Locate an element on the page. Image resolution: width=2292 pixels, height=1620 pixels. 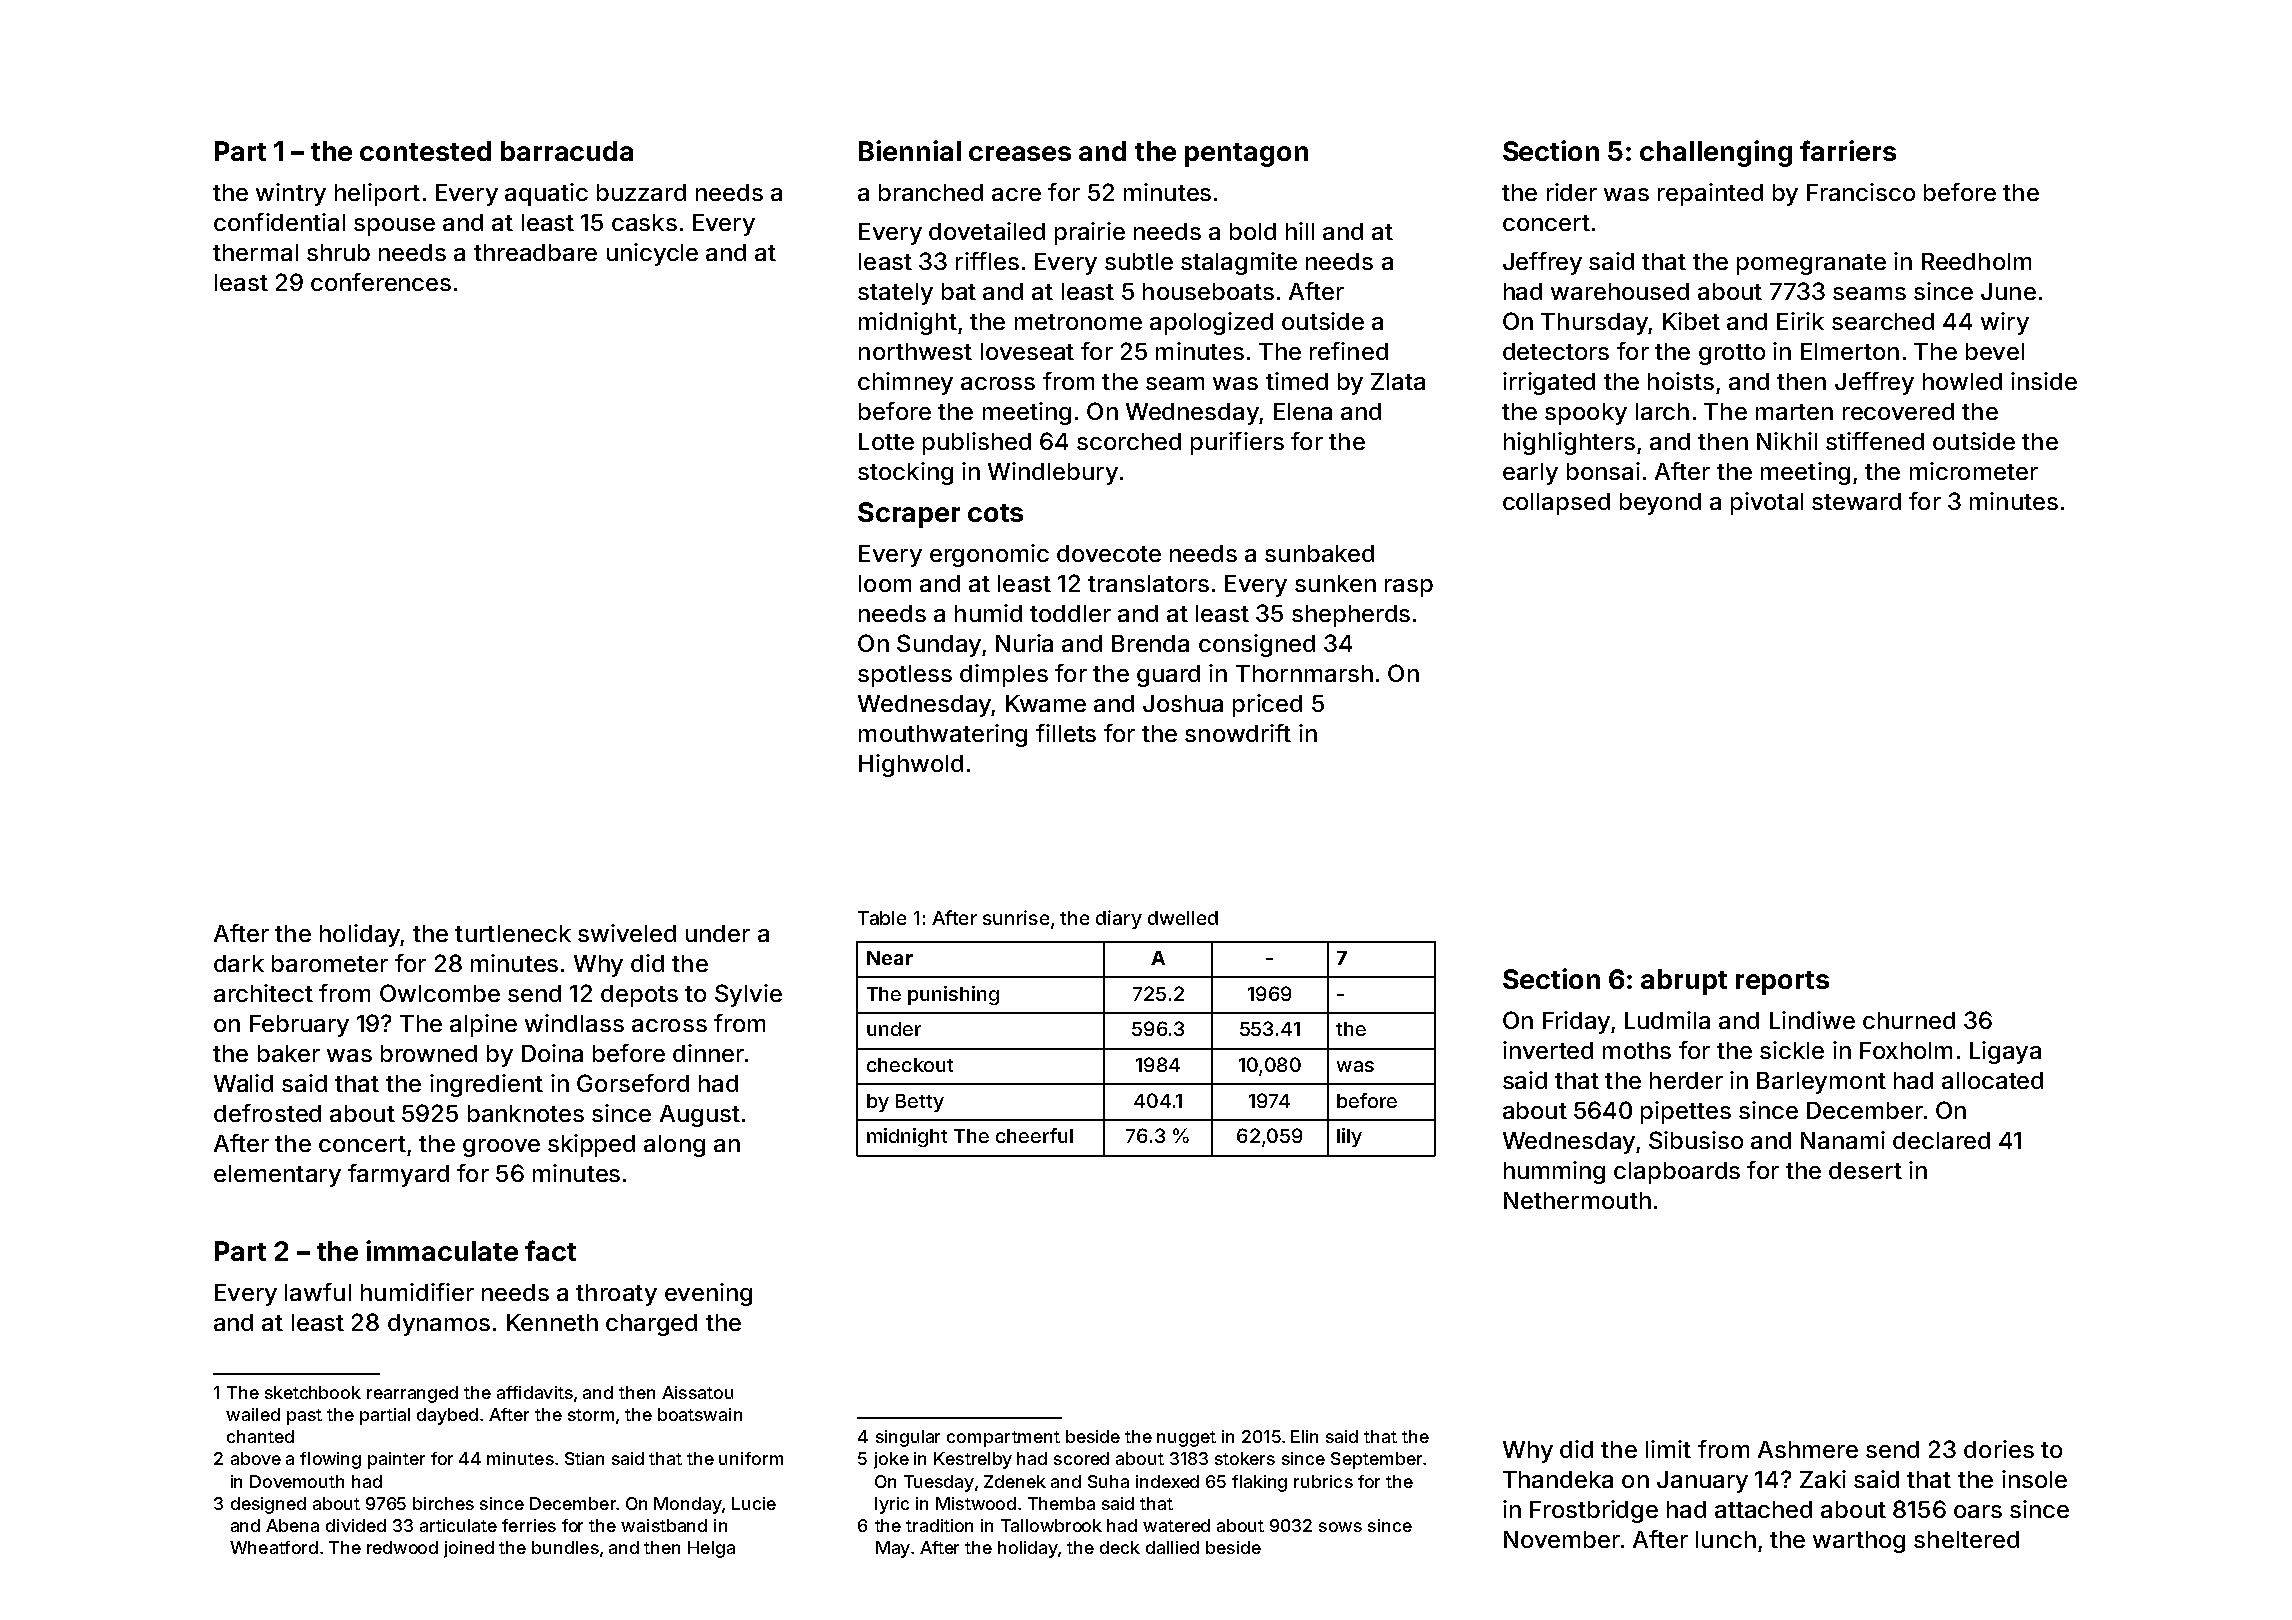
inside is located at coordinates (2044, 381).
